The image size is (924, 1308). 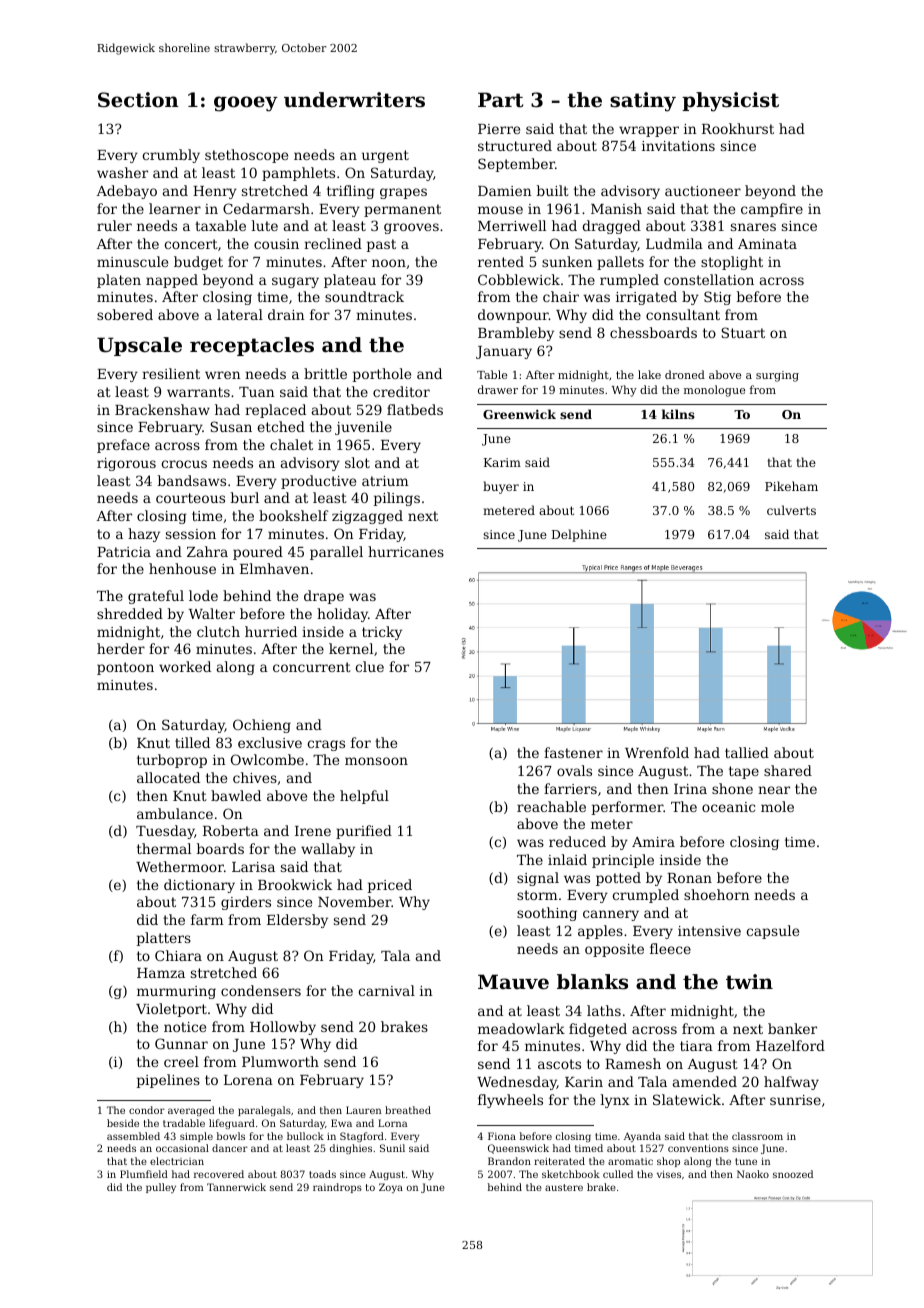 What do you see at coordinates (391, 1188) in the screenshot?
I see `Zoya` at bounding box center [391, 1188].
